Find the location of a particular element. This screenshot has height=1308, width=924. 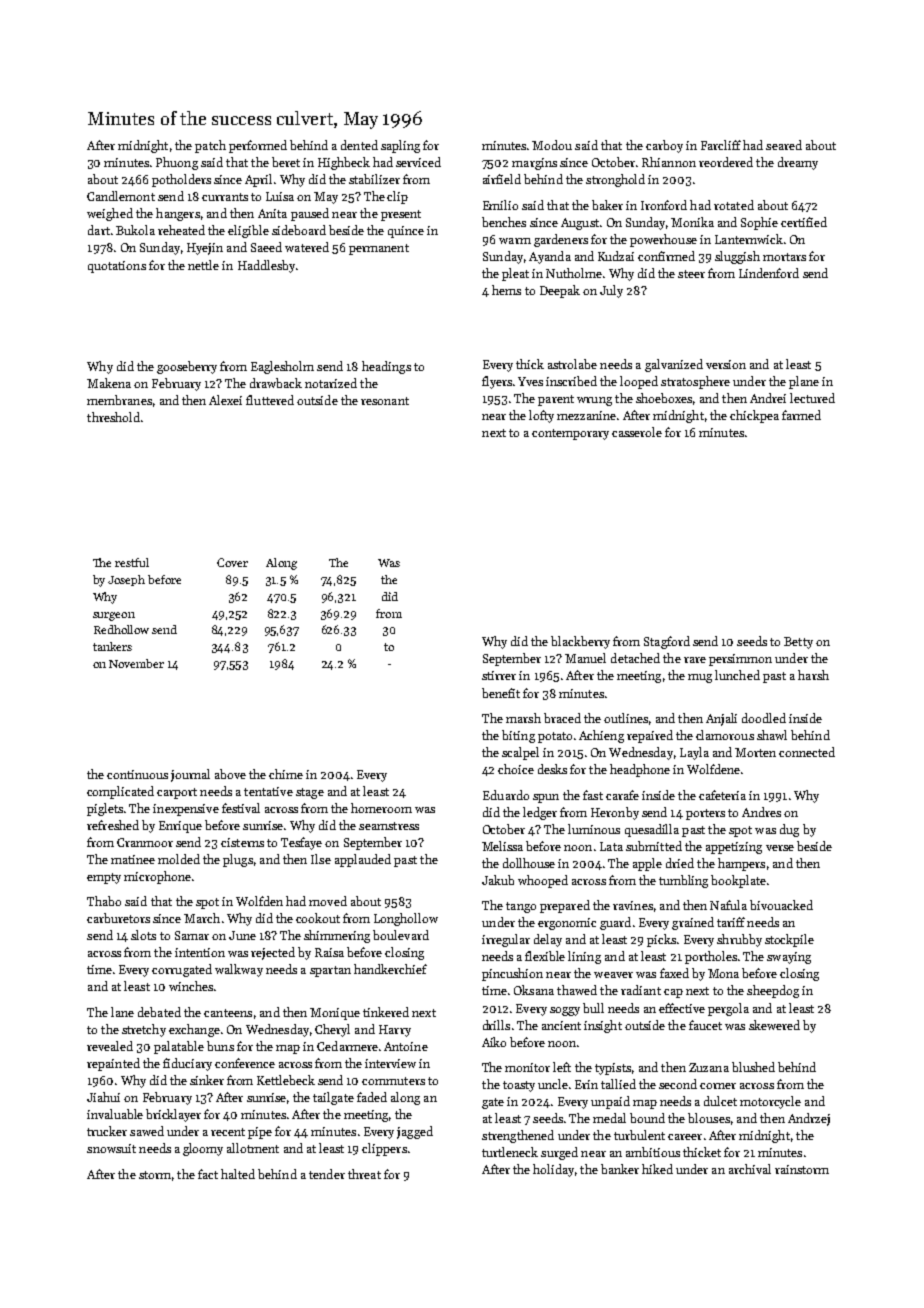

prepared is located at coordinates (565, 906).
